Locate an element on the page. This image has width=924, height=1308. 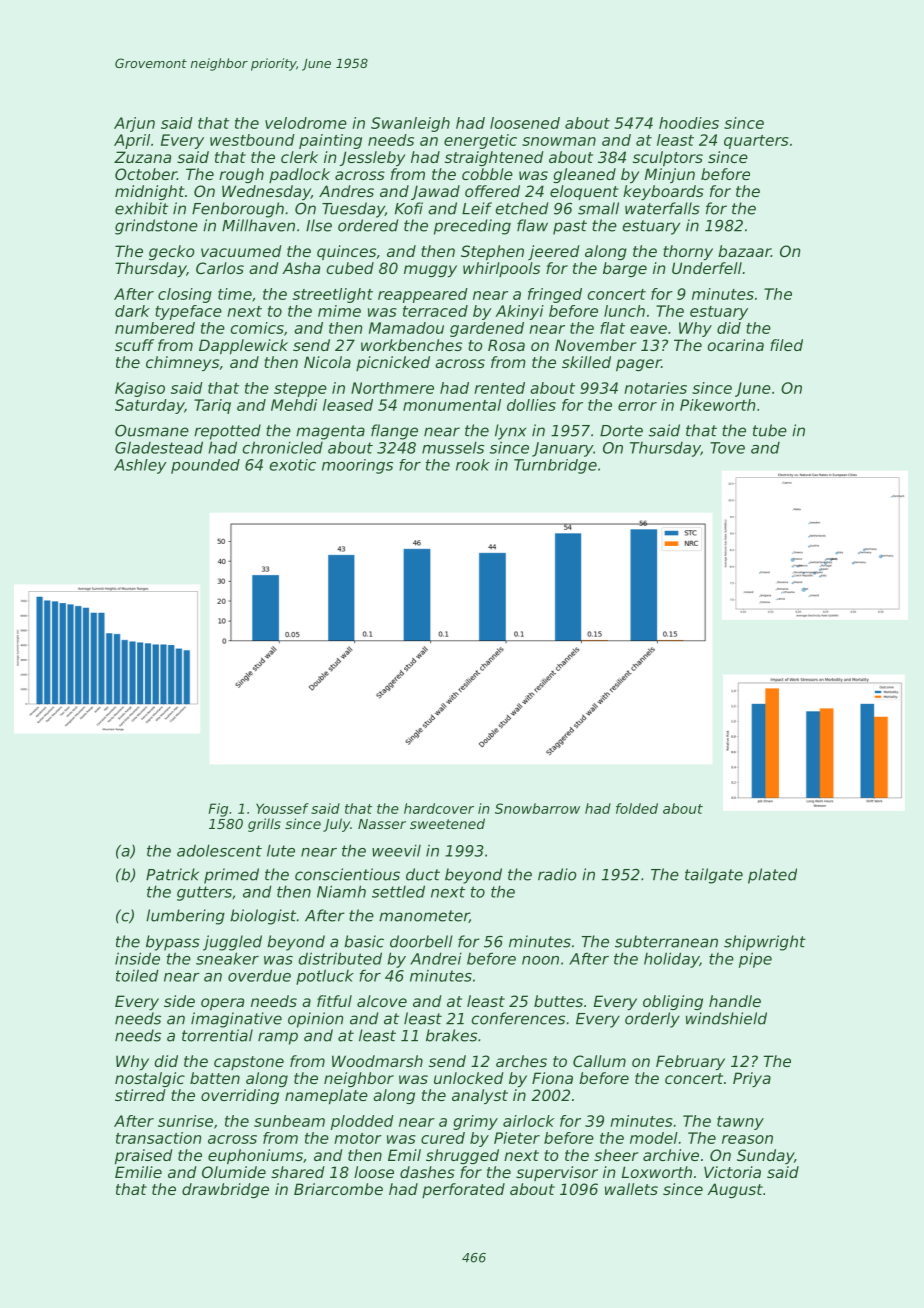
quarters is located at coordinates (756, 142).
